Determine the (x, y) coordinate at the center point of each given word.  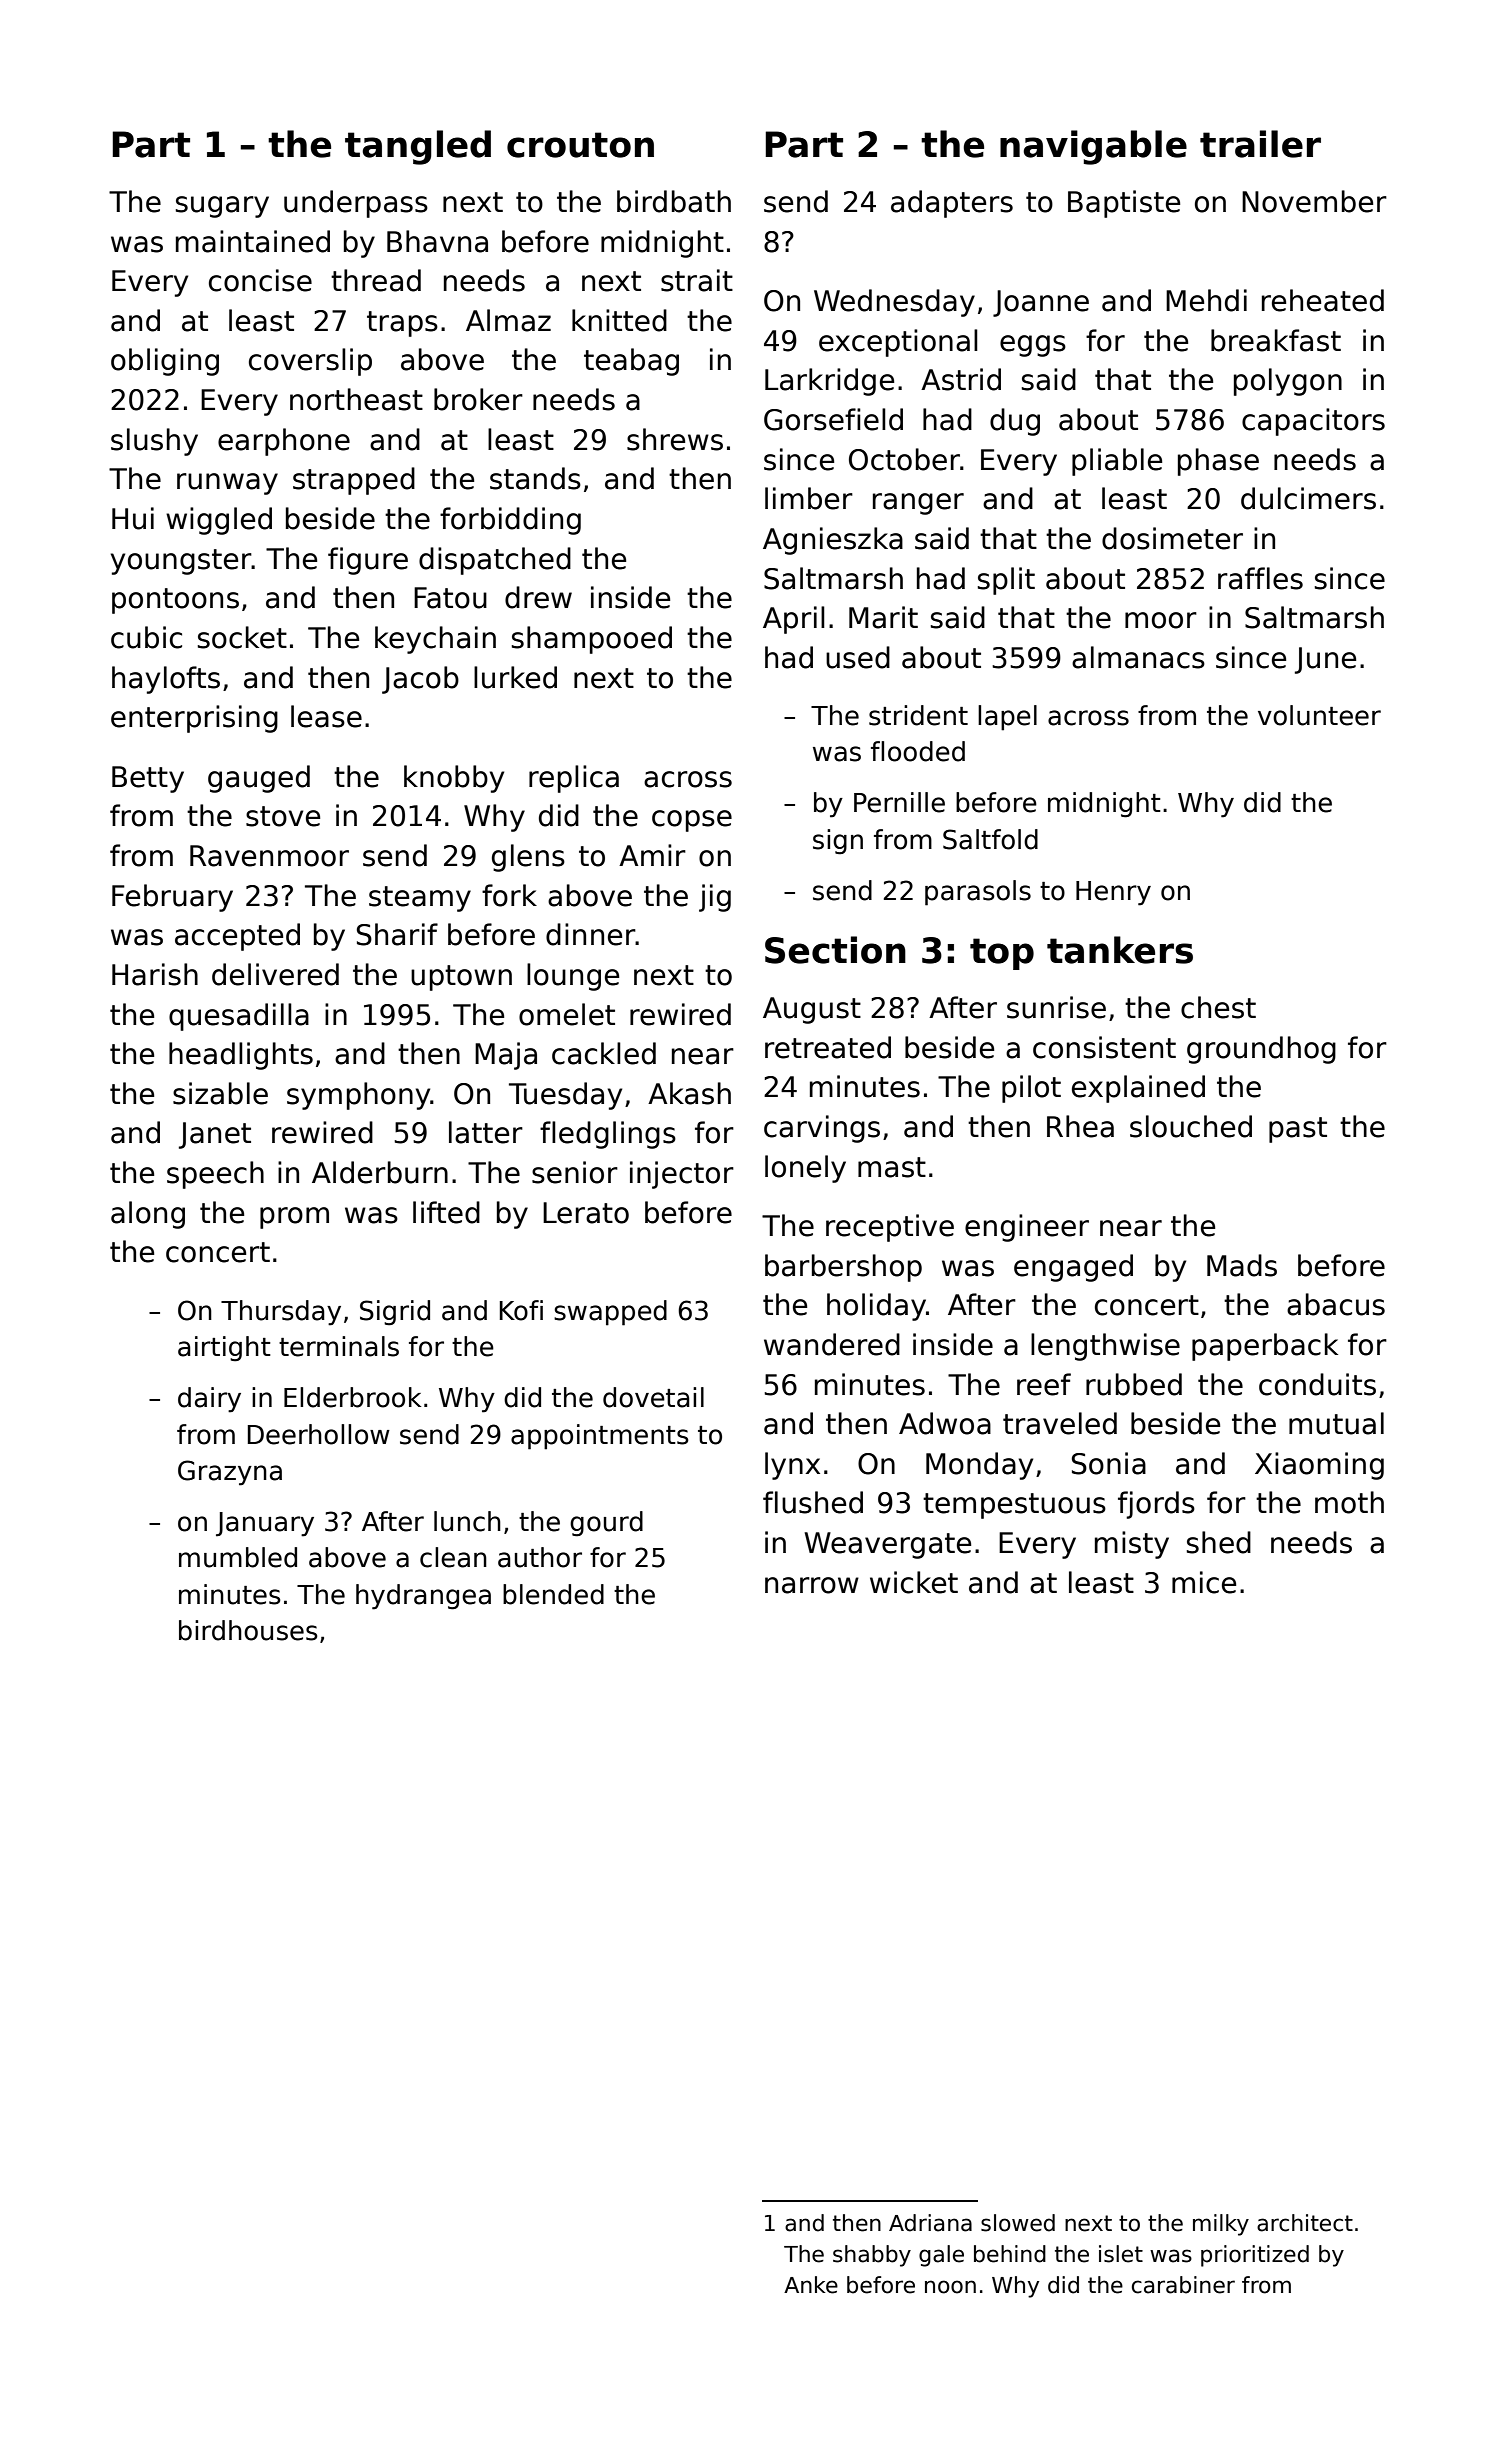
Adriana (930, 2223)
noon (950, 2287)
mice (1204, 1582)
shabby (872, 2256)
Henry (1113, 893)
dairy (209, 1400)
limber (809, 498)
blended (553, 1594)
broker (478, 399)
